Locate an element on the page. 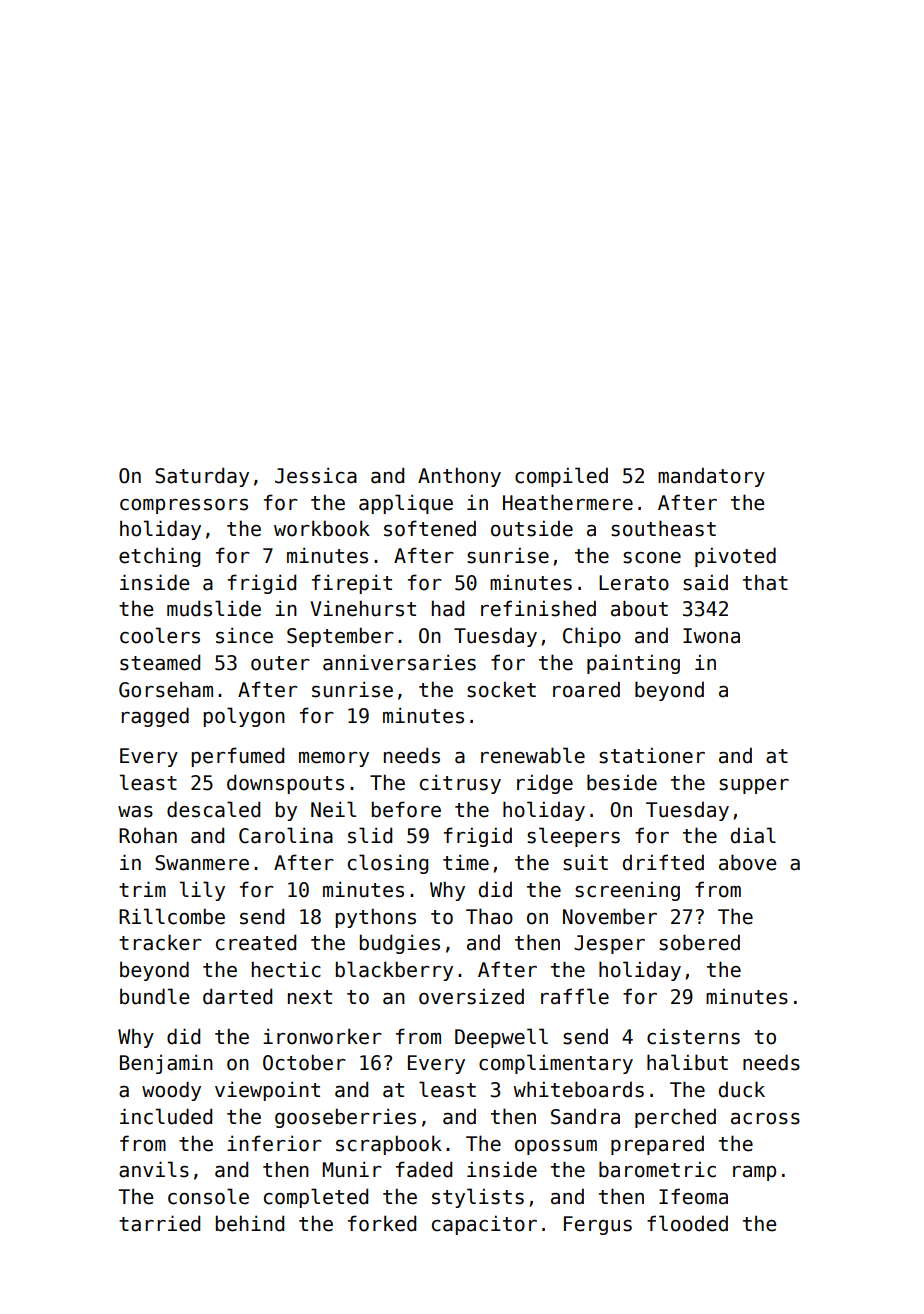 Image resolution: width=924 pixels, height=1314 pixels. that is located at coordinates (765, 582).
